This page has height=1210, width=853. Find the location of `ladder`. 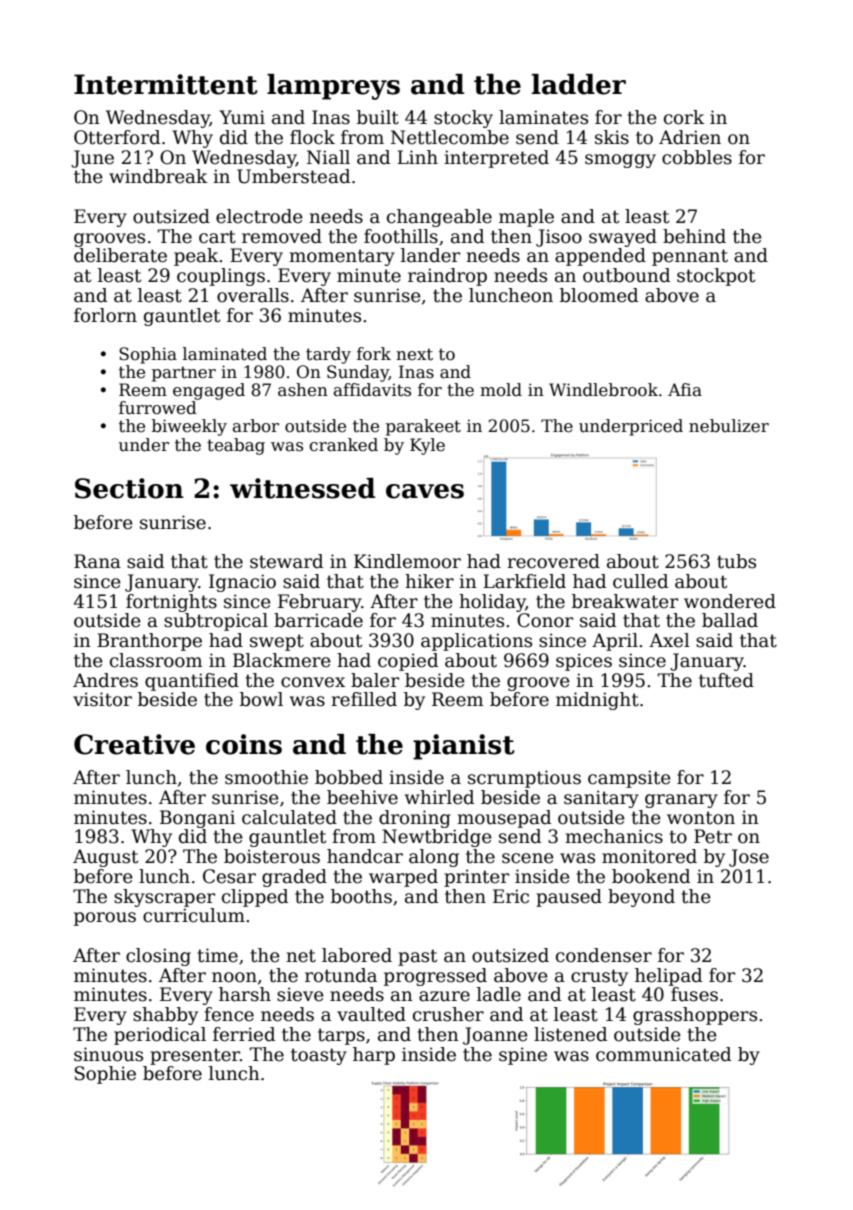

ladder is located at coordinates (579, 84).
